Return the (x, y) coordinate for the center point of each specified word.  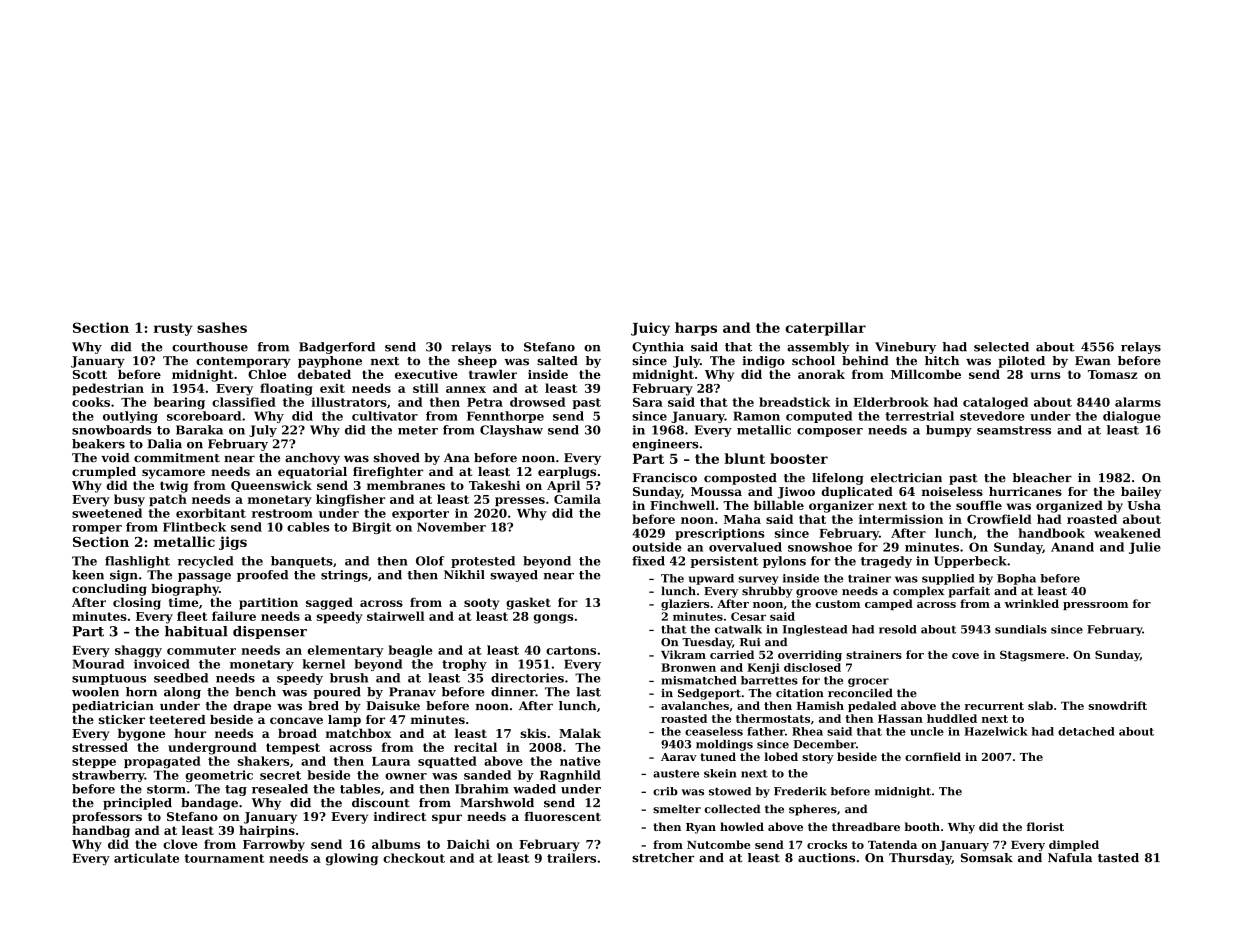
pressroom (1095, 606)
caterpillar (825, 329)
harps (696, 329)
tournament (225, 858)
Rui (750, 642)
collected (732, 809)
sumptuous (109, 679)
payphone (330, 362)
